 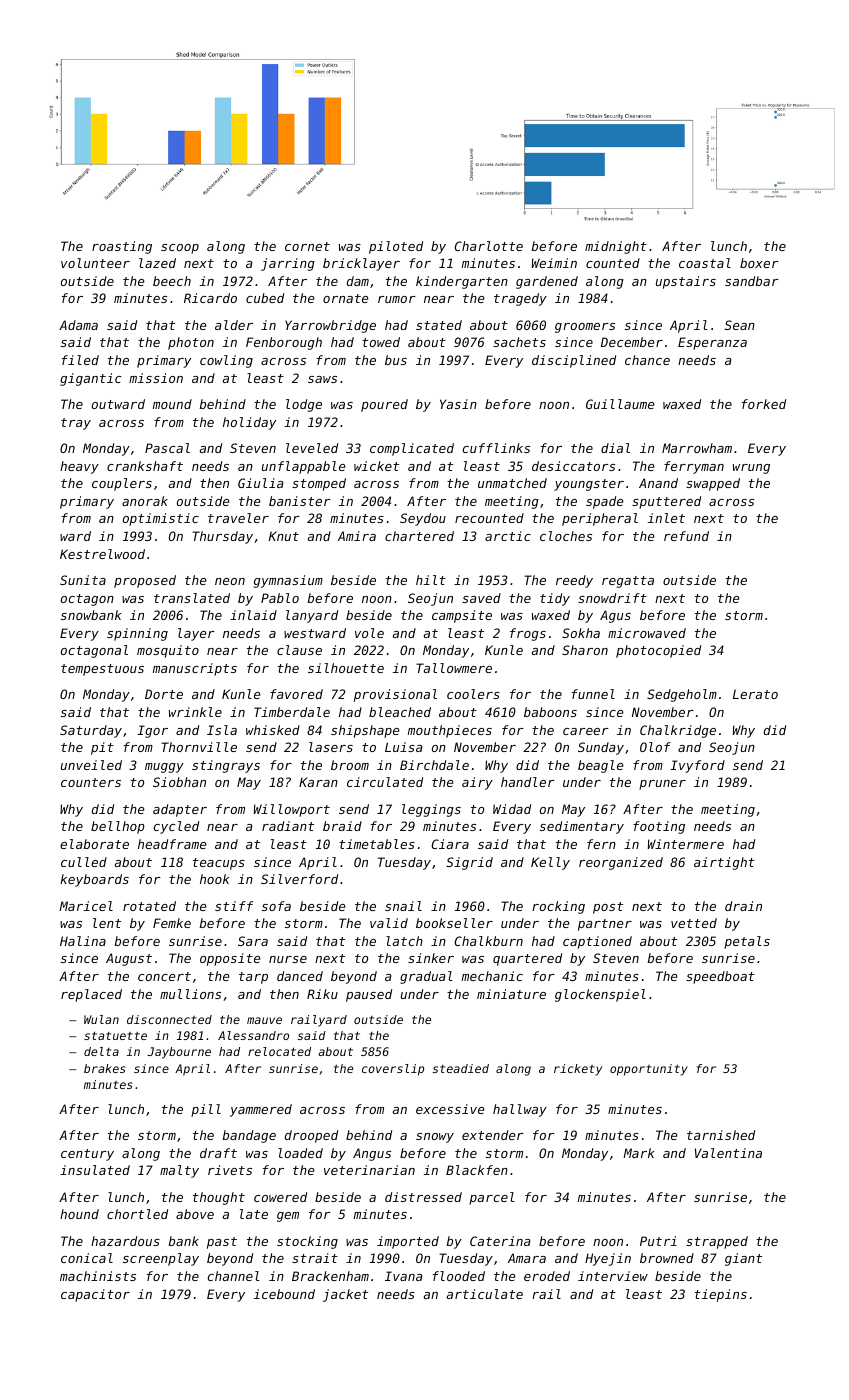 What do you see at coordinates (230, 959) in the image?
I see `opposite` at bounding box center [230, 959].
